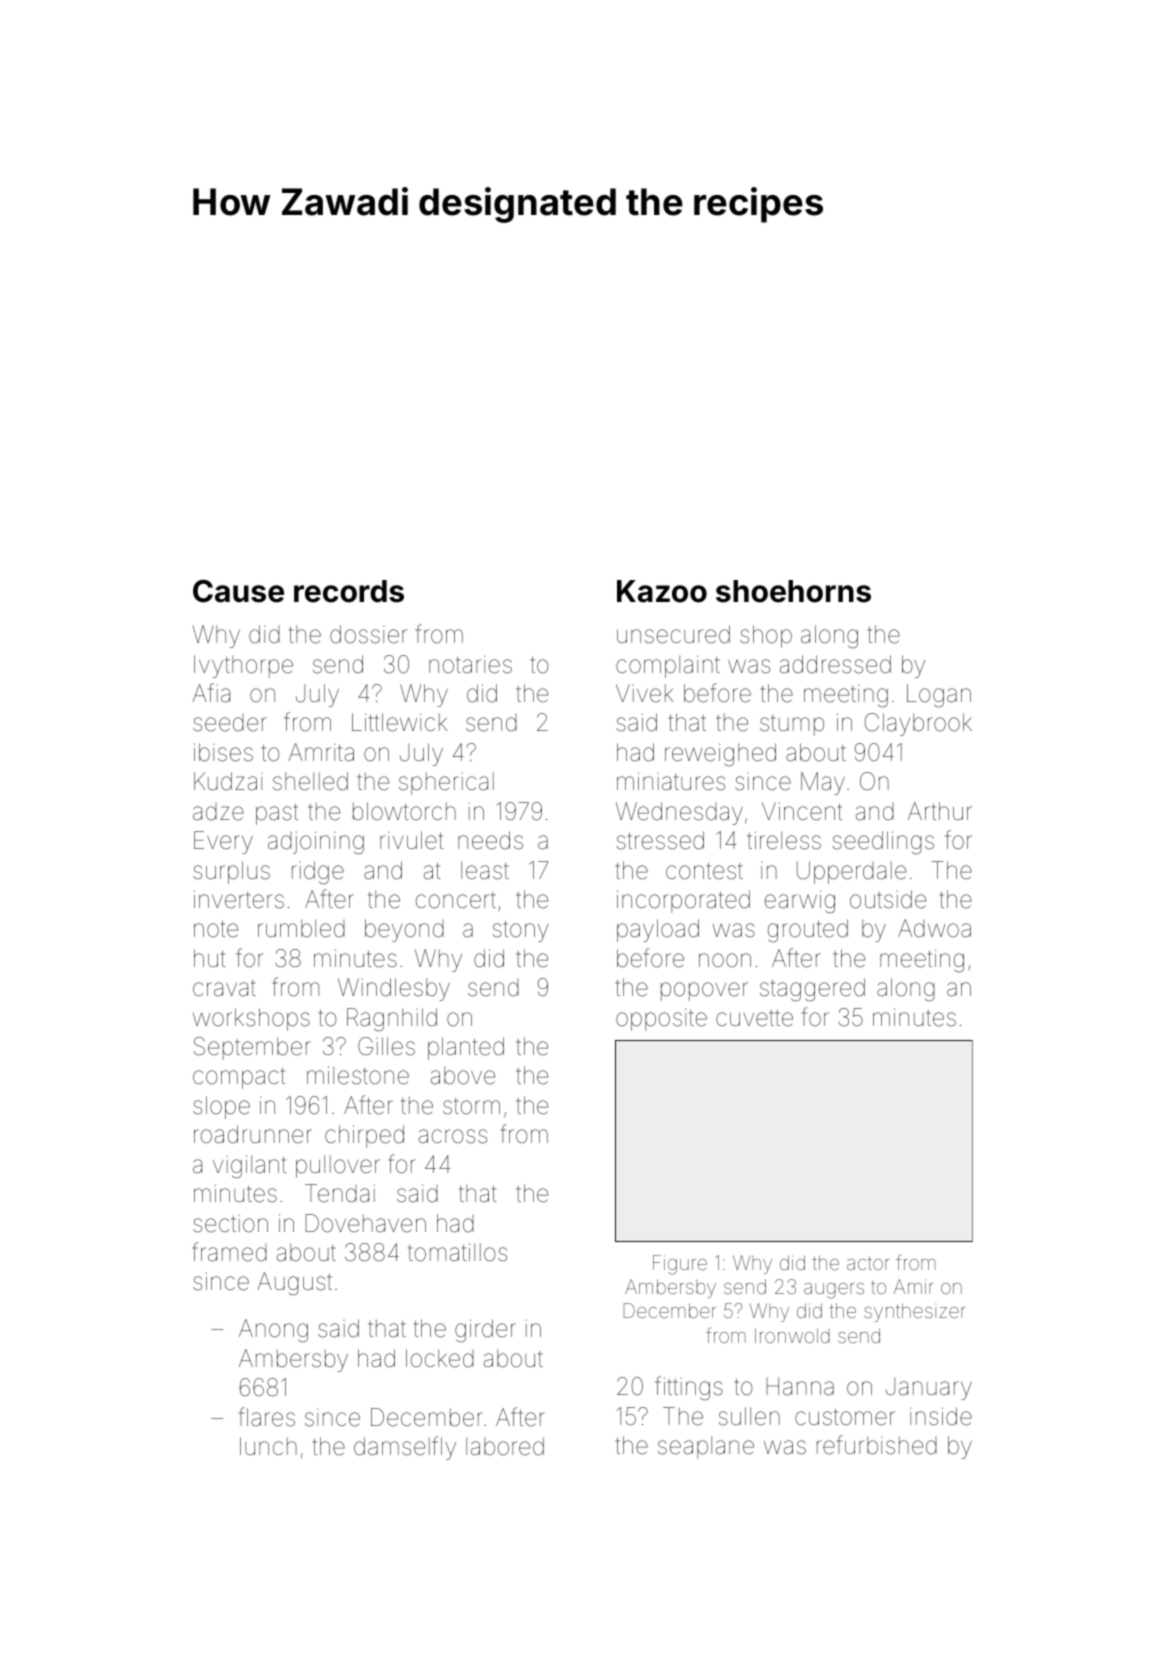  What do you see at coordinates (812, 989) in the image?
I see `staggered` at bounding box center [812, 989].
